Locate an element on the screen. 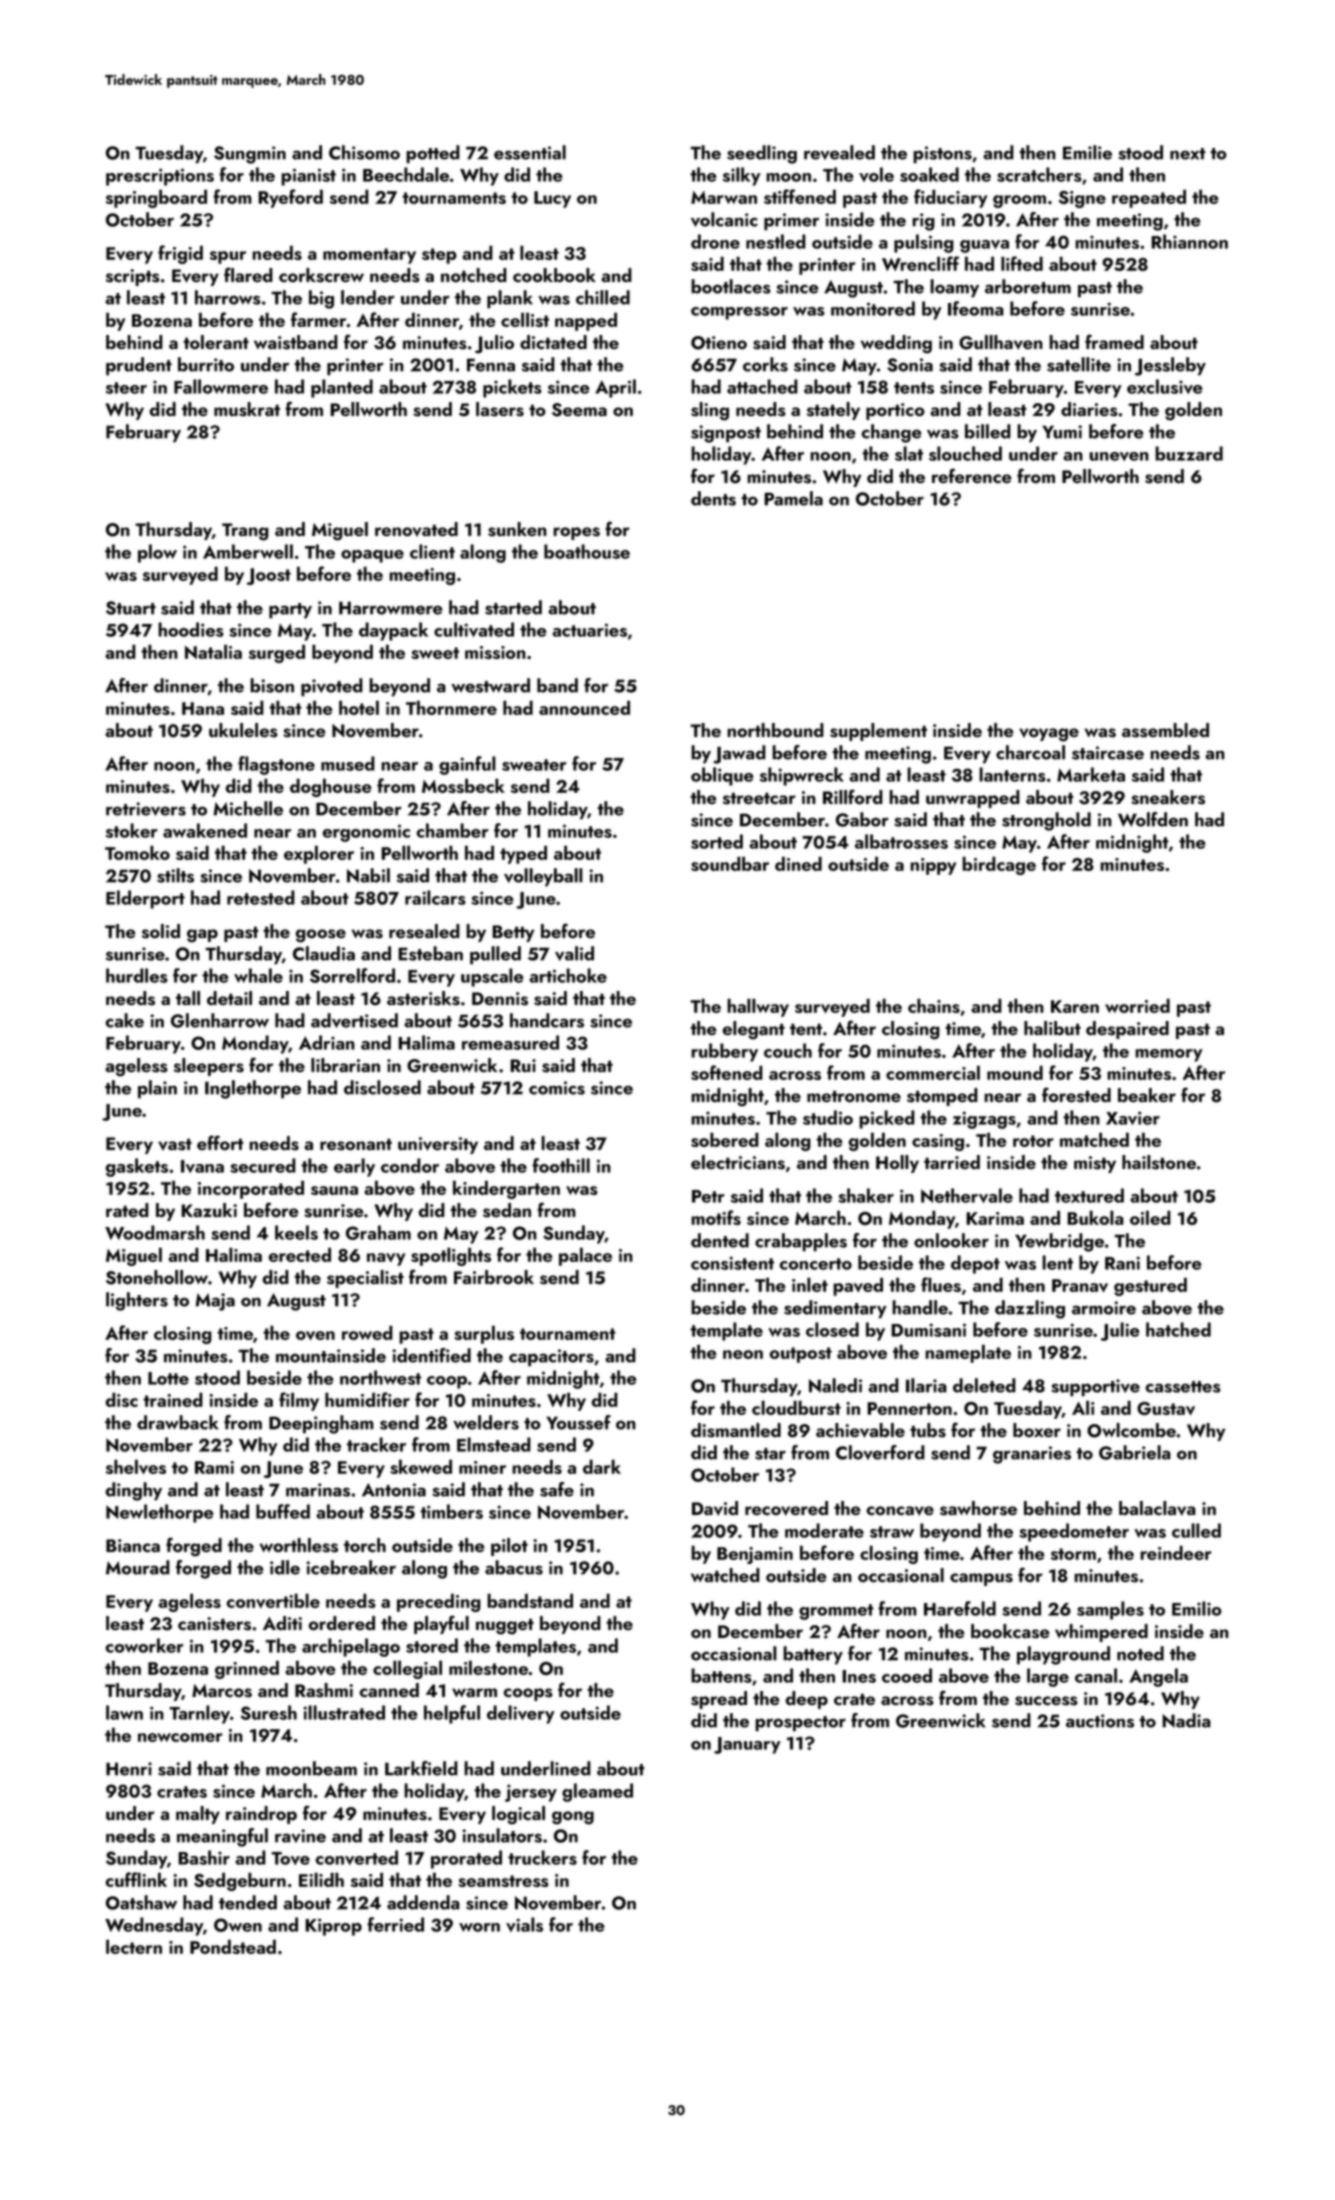  Nabil is located at coordinates (368, 875).
